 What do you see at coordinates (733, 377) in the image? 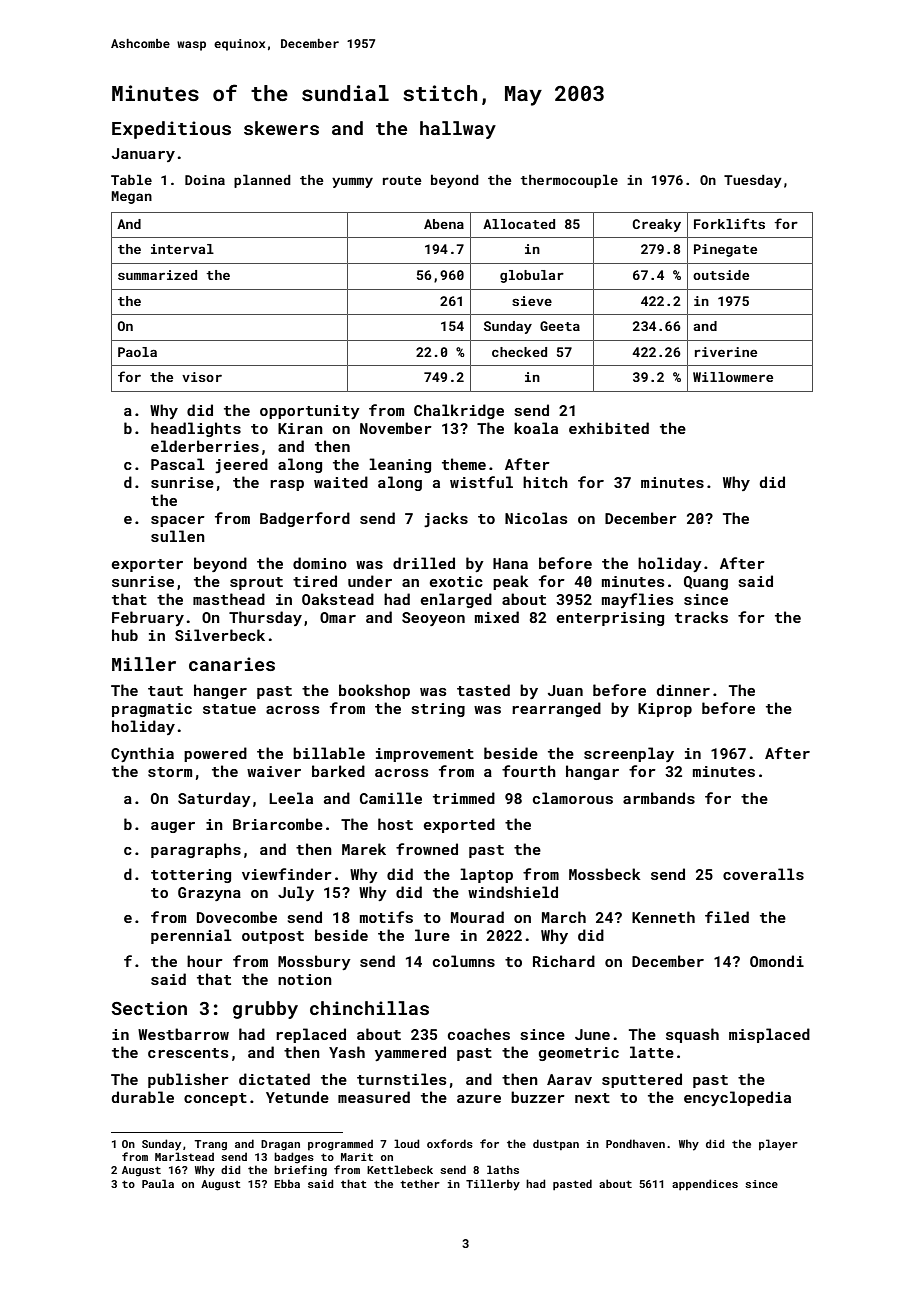
I see `Willowmere` at bounding box center [733, 377].
